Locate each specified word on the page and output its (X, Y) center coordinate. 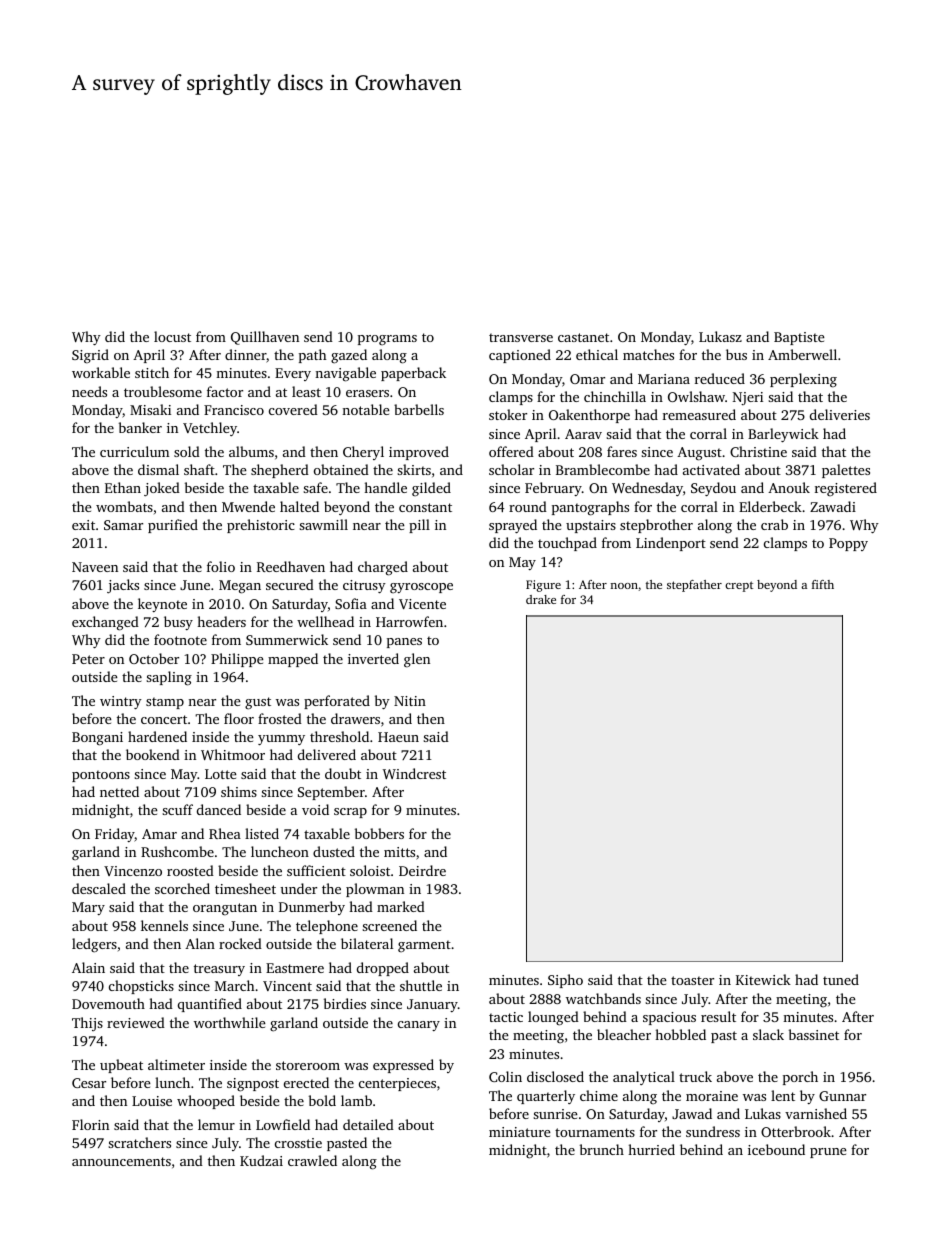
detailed (368, 1124)
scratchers (139, 1142)
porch (800, 1078)
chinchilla (615, 396)
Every (293, 374)
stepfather (694, 586)
